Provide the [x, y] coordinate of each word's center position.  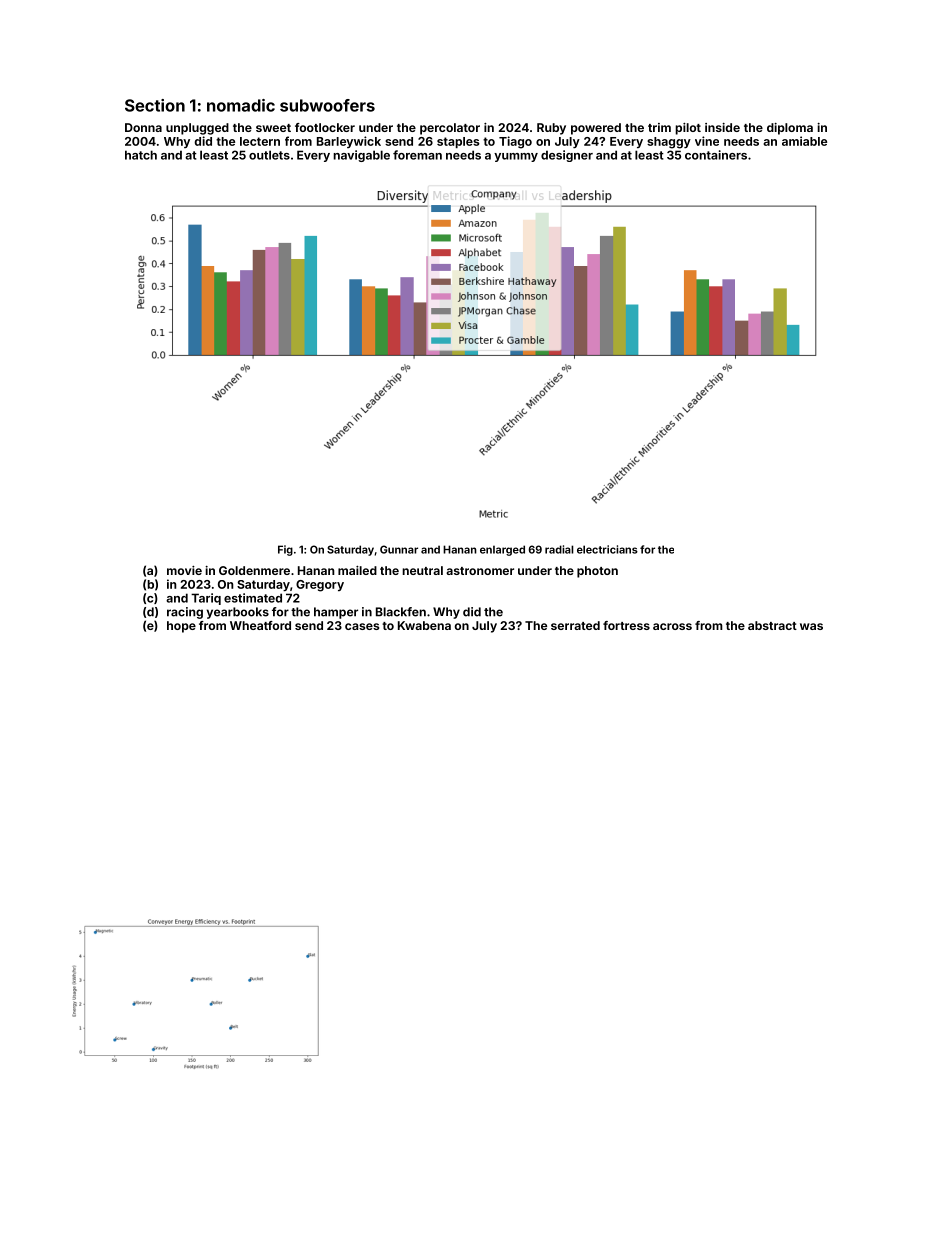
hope [181, 627]
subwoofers [327, 105]
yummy [516, 157]
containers [716, 155]
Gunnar [399, 549]
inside [722, 127]
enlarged [502, 550]
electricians [607, 549]
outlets [269, 155]
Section [155, 105]
